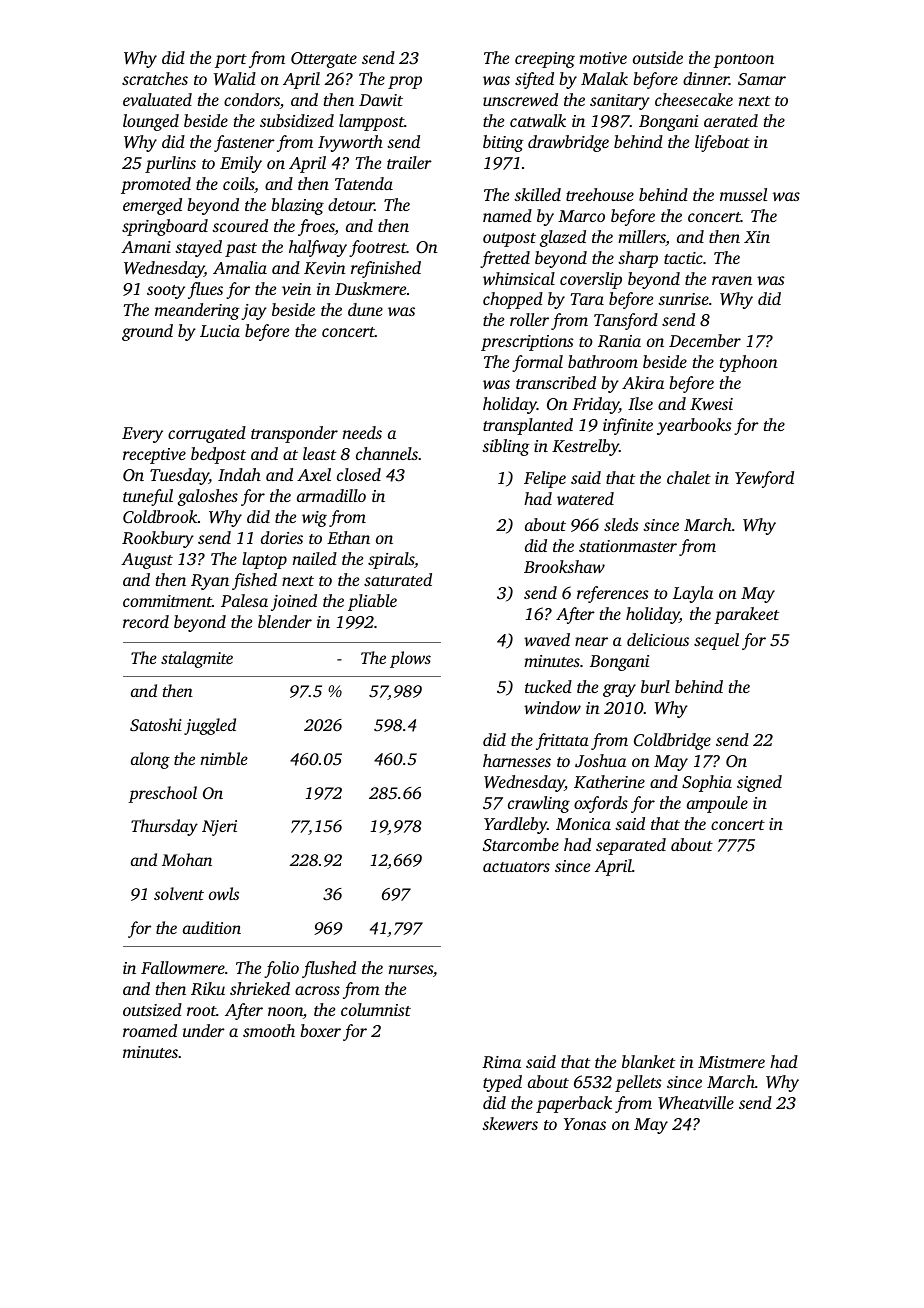 The image size is (924, 1308). What do you see at coordinates (510, 1123) in the image?
I see `skewers` at bounding box center [510, 1123].
